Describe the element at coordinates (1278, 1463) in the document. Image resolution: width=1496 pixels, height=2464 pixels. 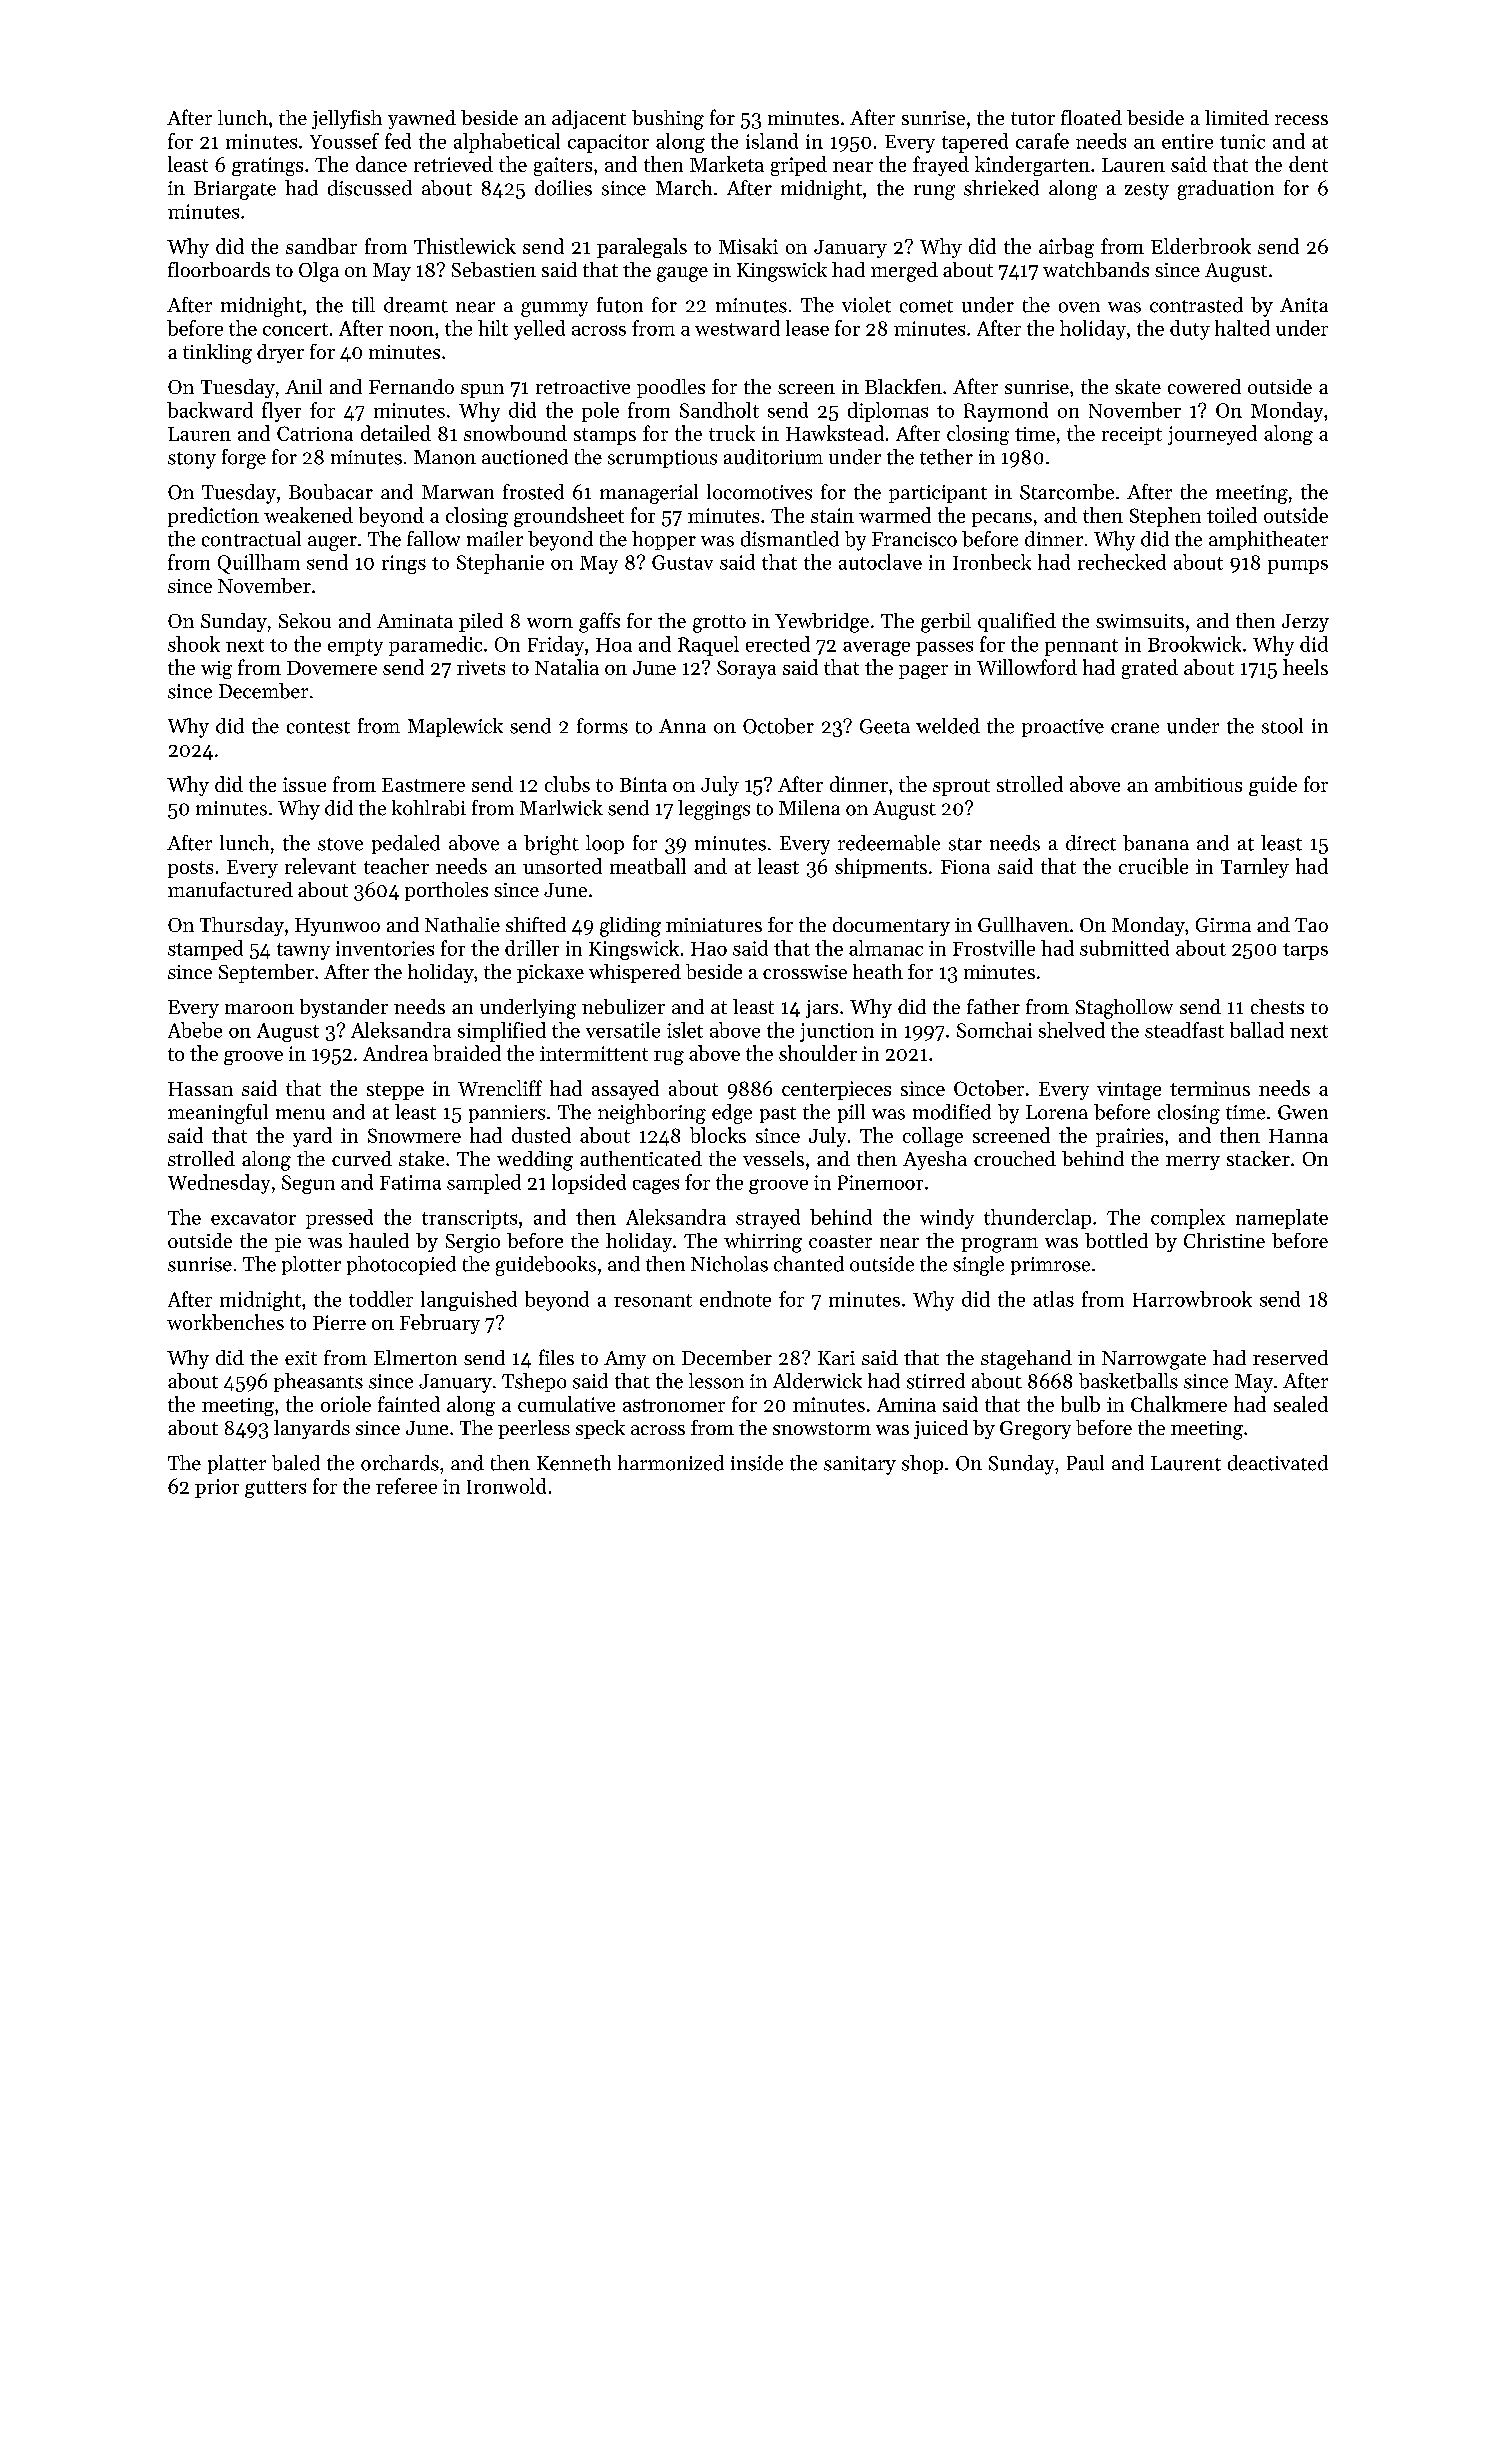
I see `deactivated` at that location.
